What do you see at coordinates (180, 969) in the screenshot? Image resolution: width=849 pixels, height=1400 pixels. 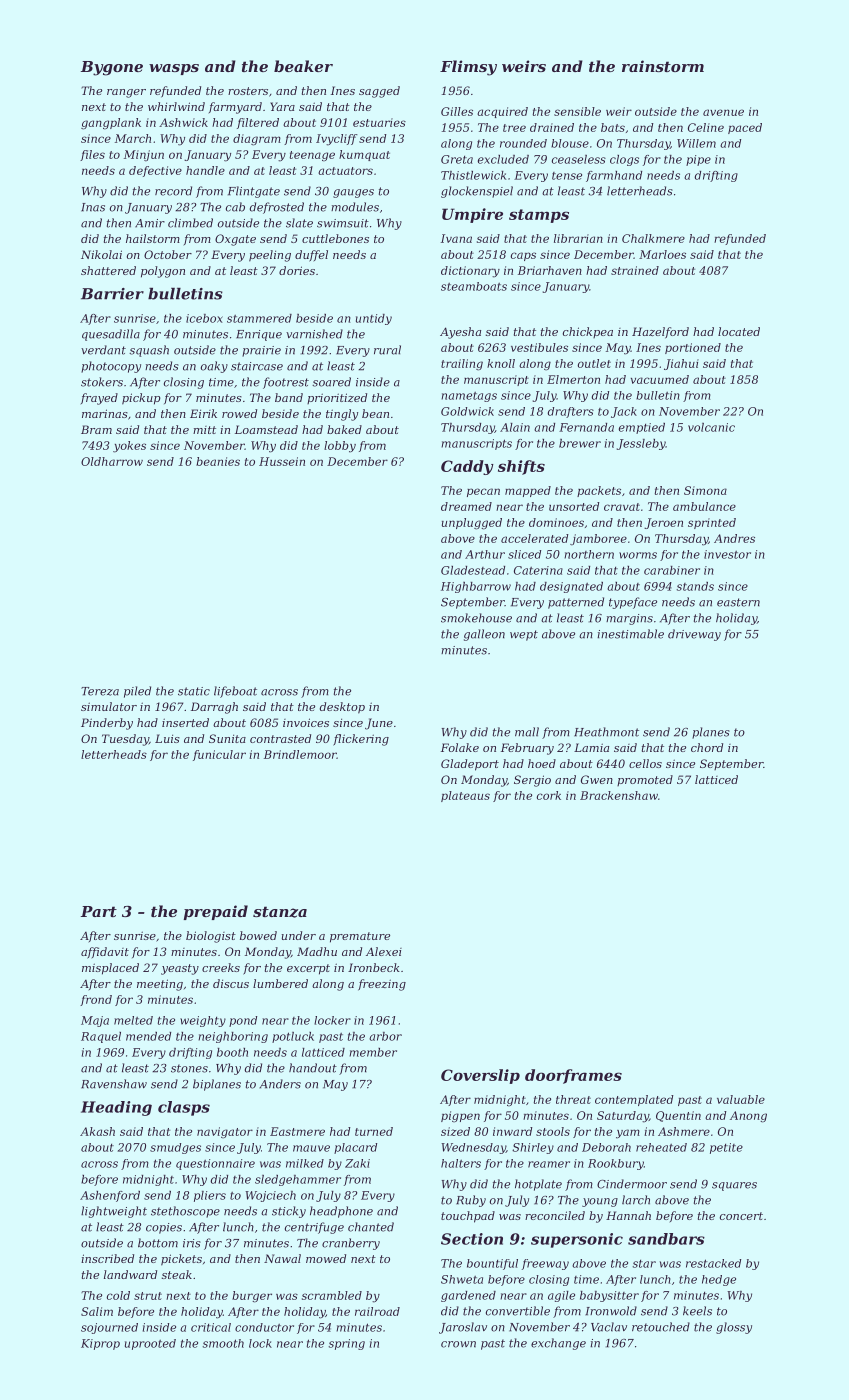 I see `yeasty` at bounding box center [180, 969].
